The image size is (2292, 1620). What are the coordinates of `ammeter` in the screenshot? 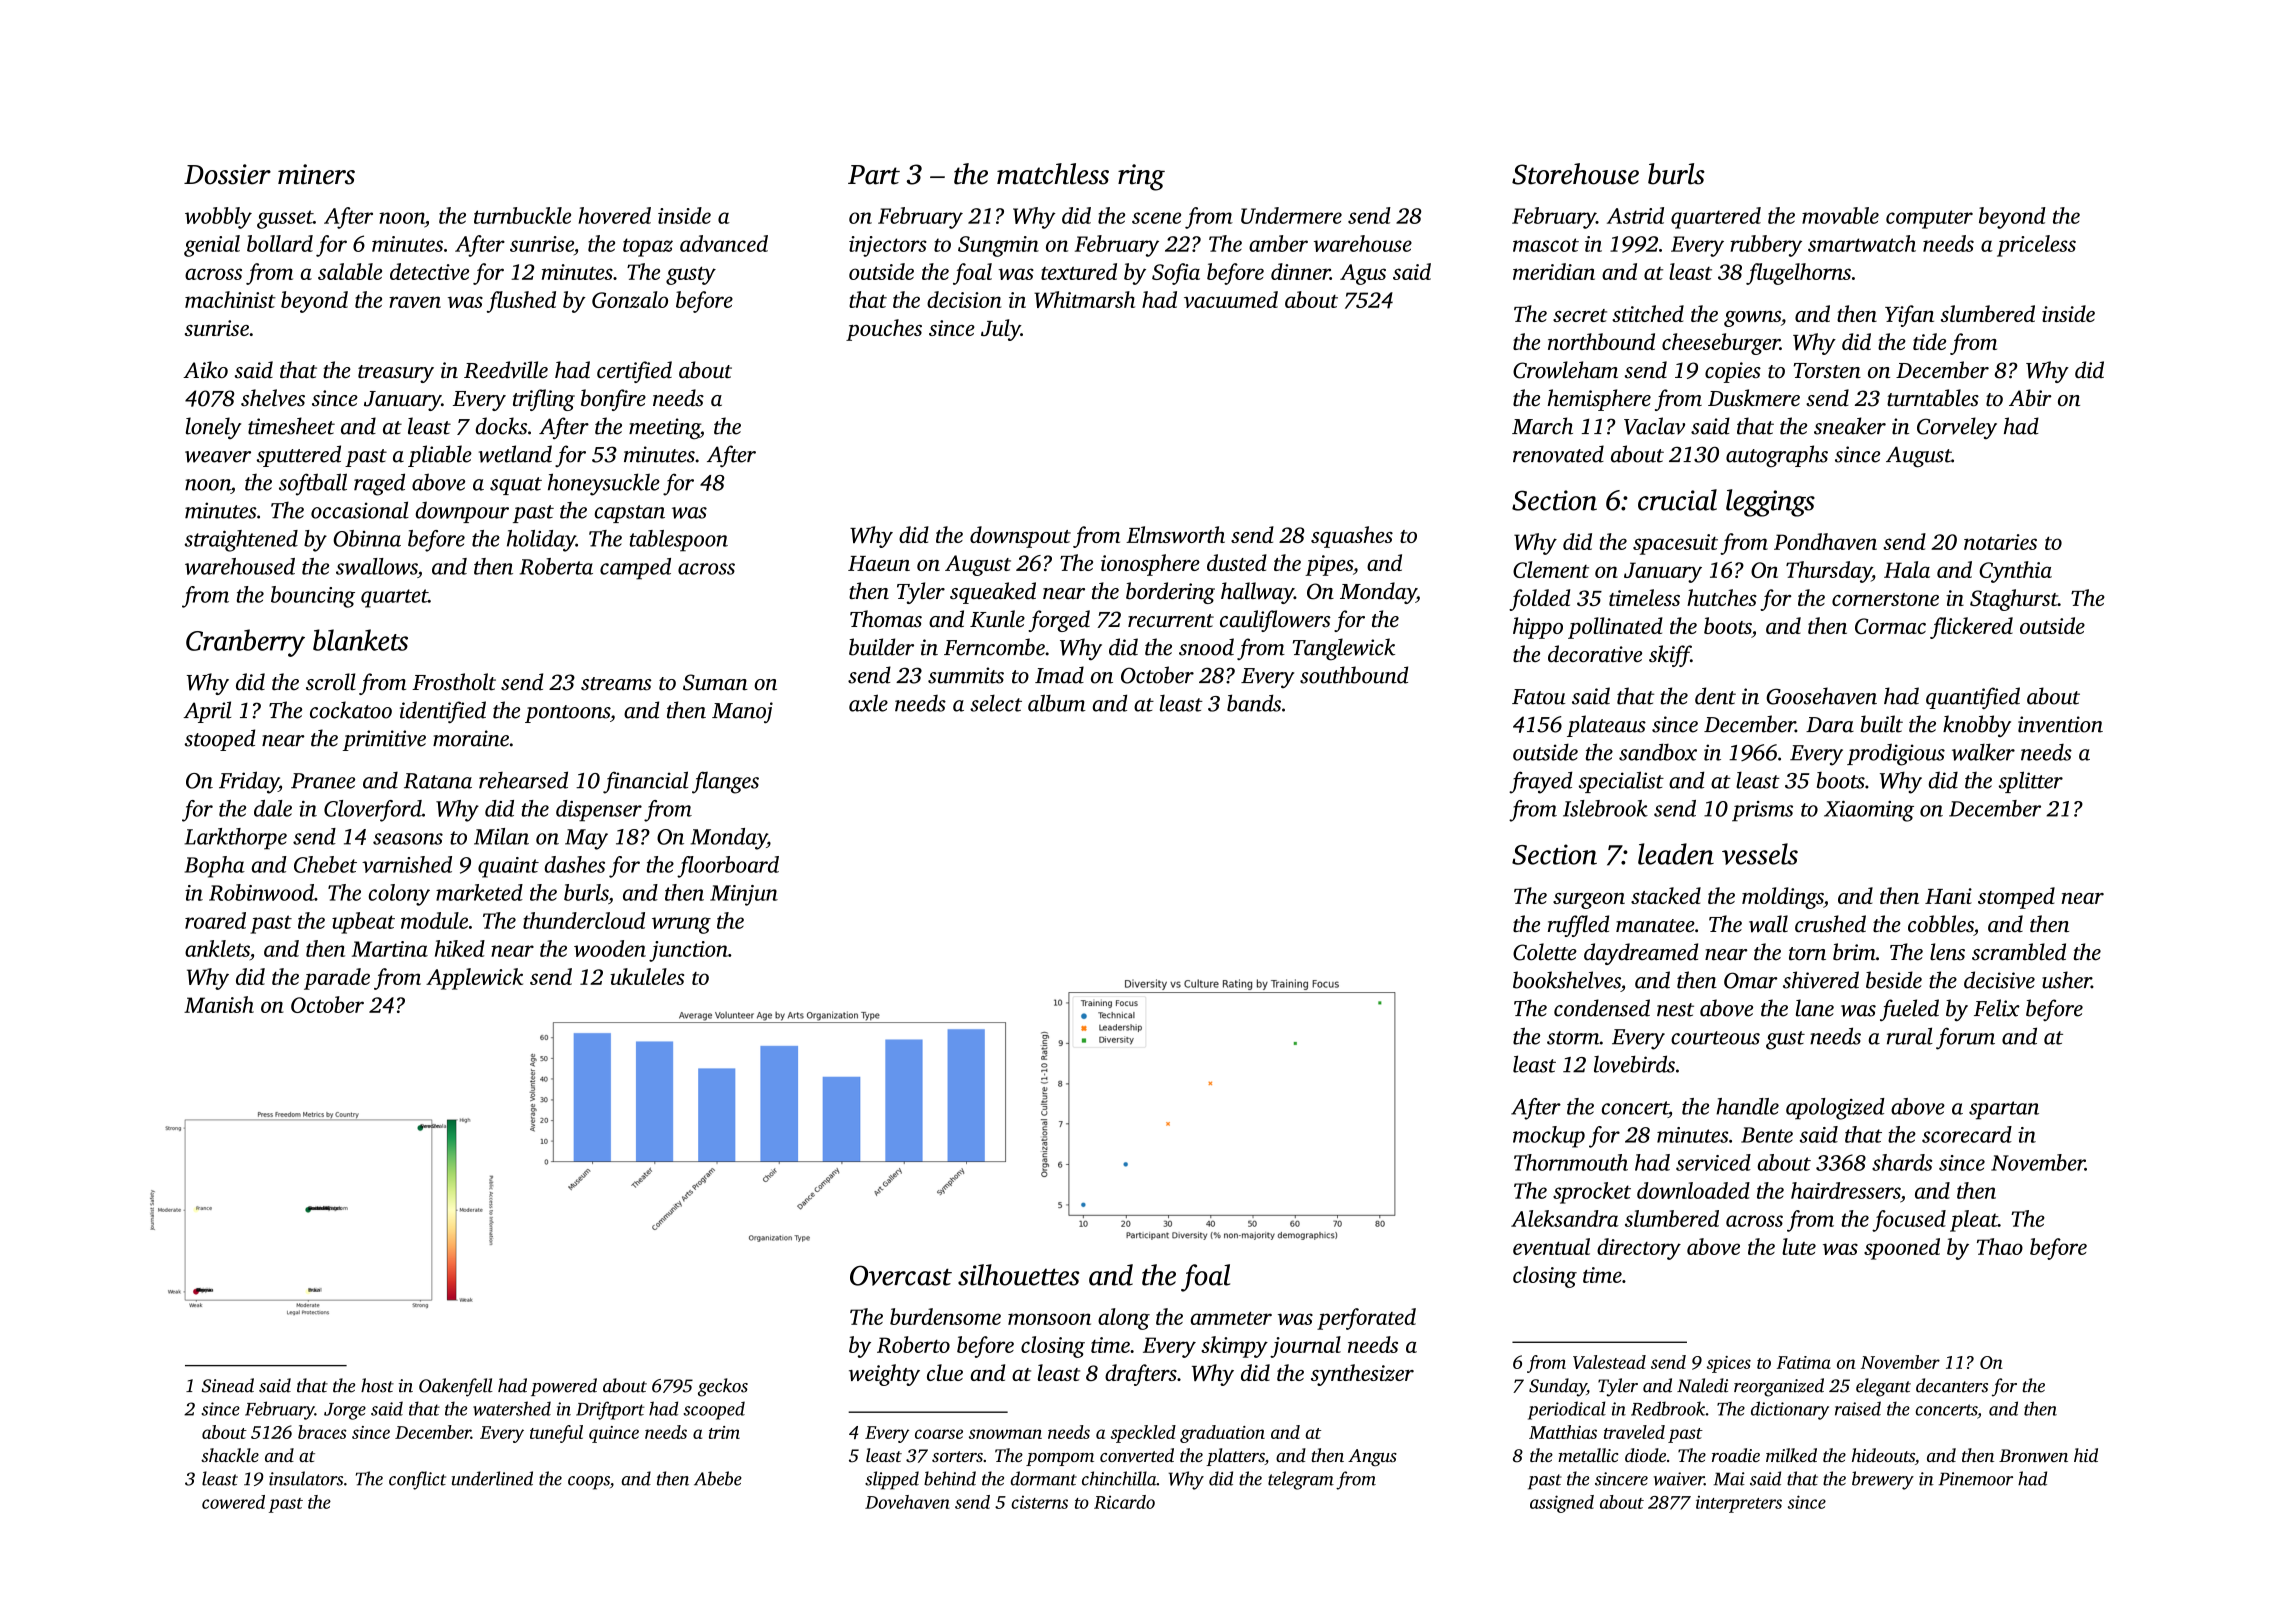 It's located at (1231, 1318).
